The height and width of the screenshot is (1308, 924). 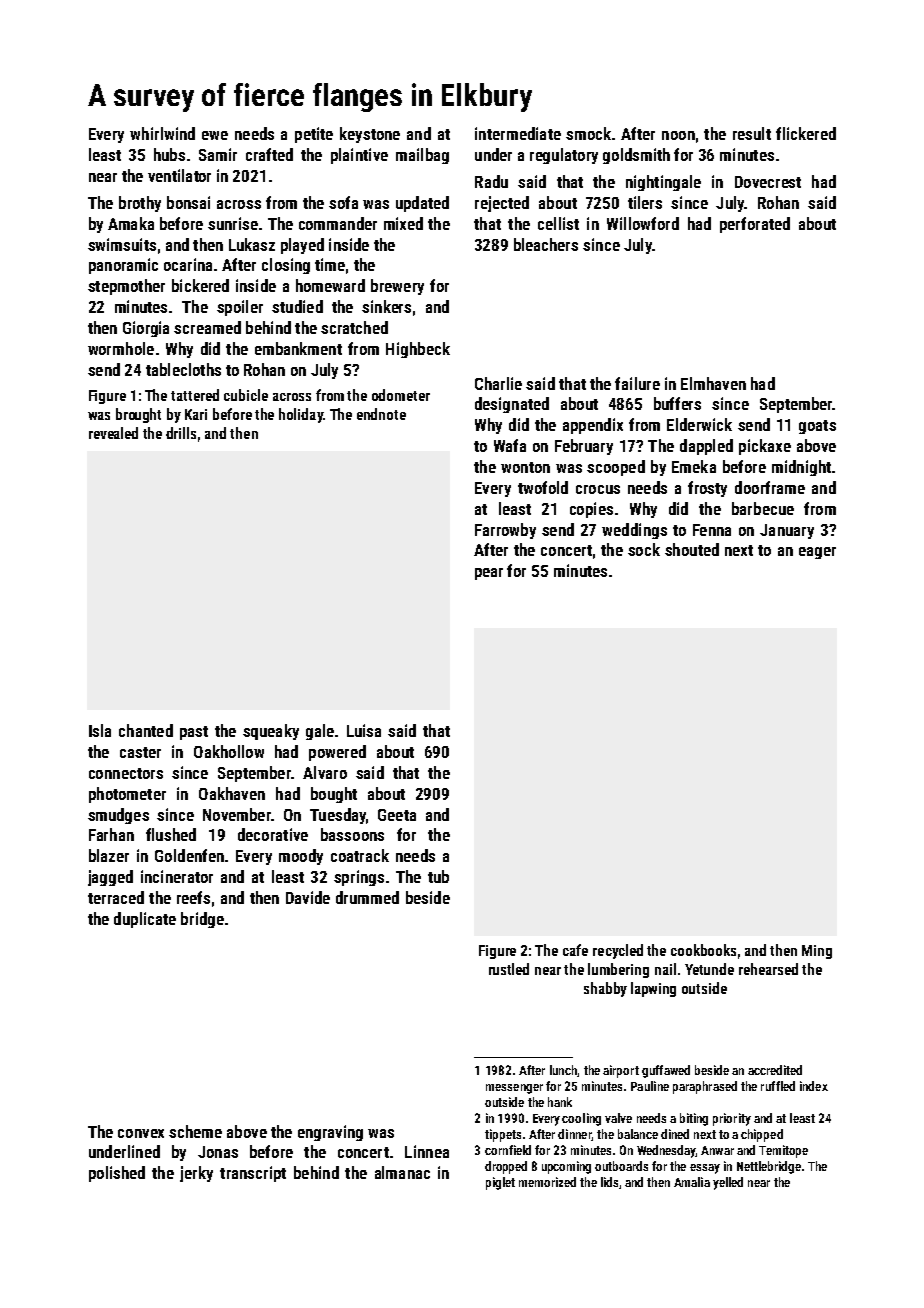 I want to click on plaintive, so click(x=359, y=156).
